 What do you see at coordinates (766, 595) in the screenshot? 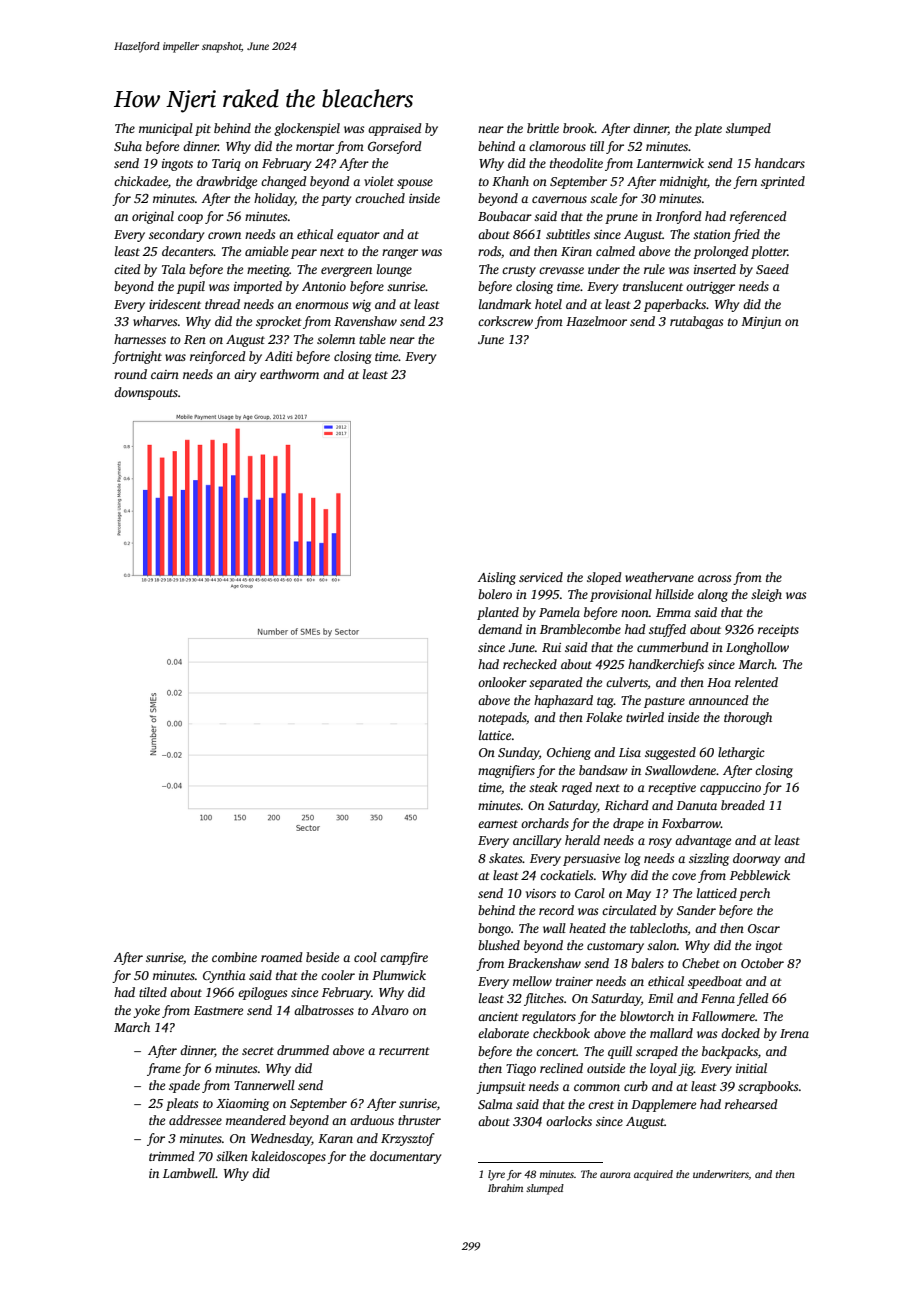
I see `sleigh` at bounding box center [766, 595].
